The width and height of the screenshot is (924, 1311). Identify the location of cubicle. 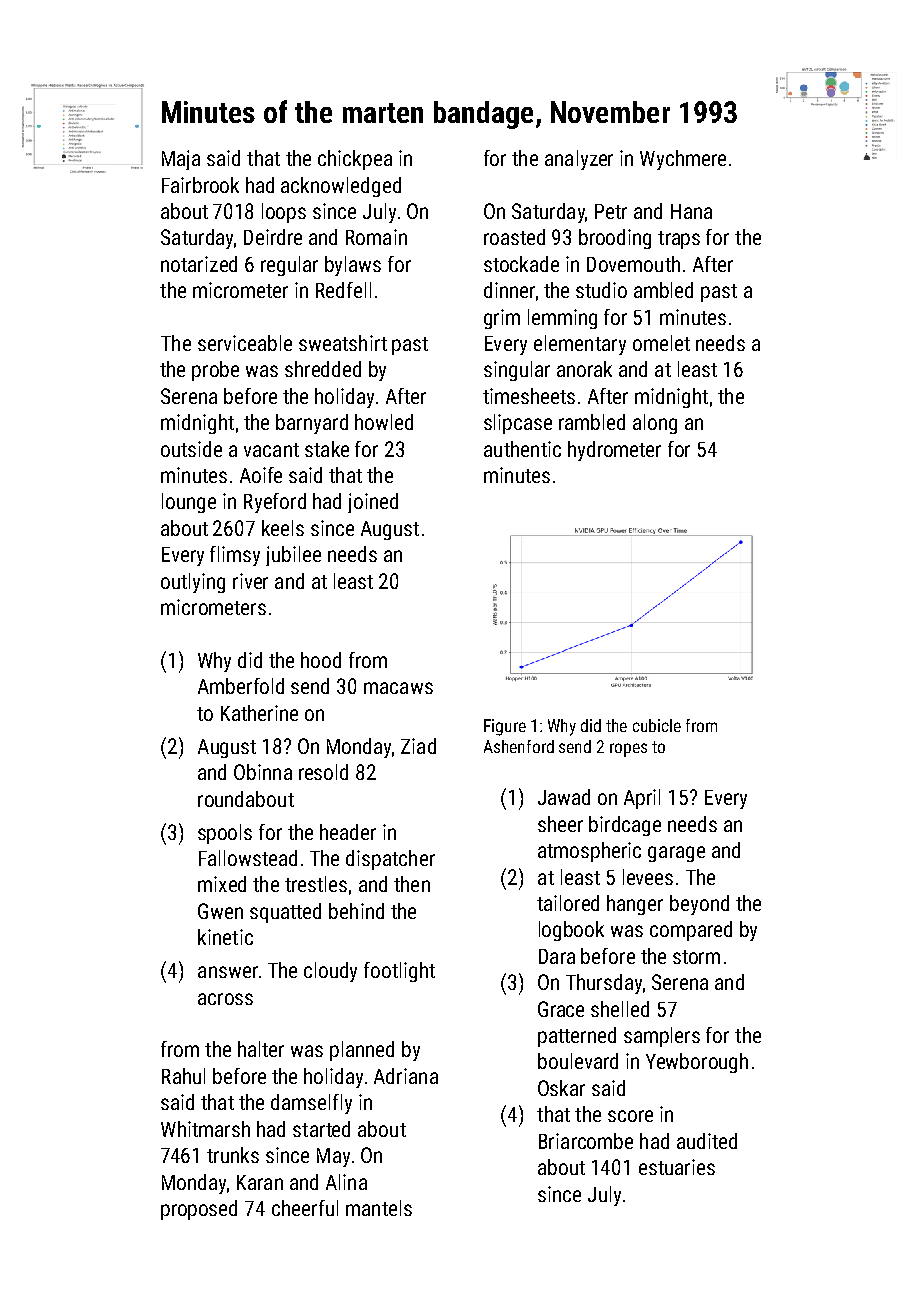
(657, 725).
